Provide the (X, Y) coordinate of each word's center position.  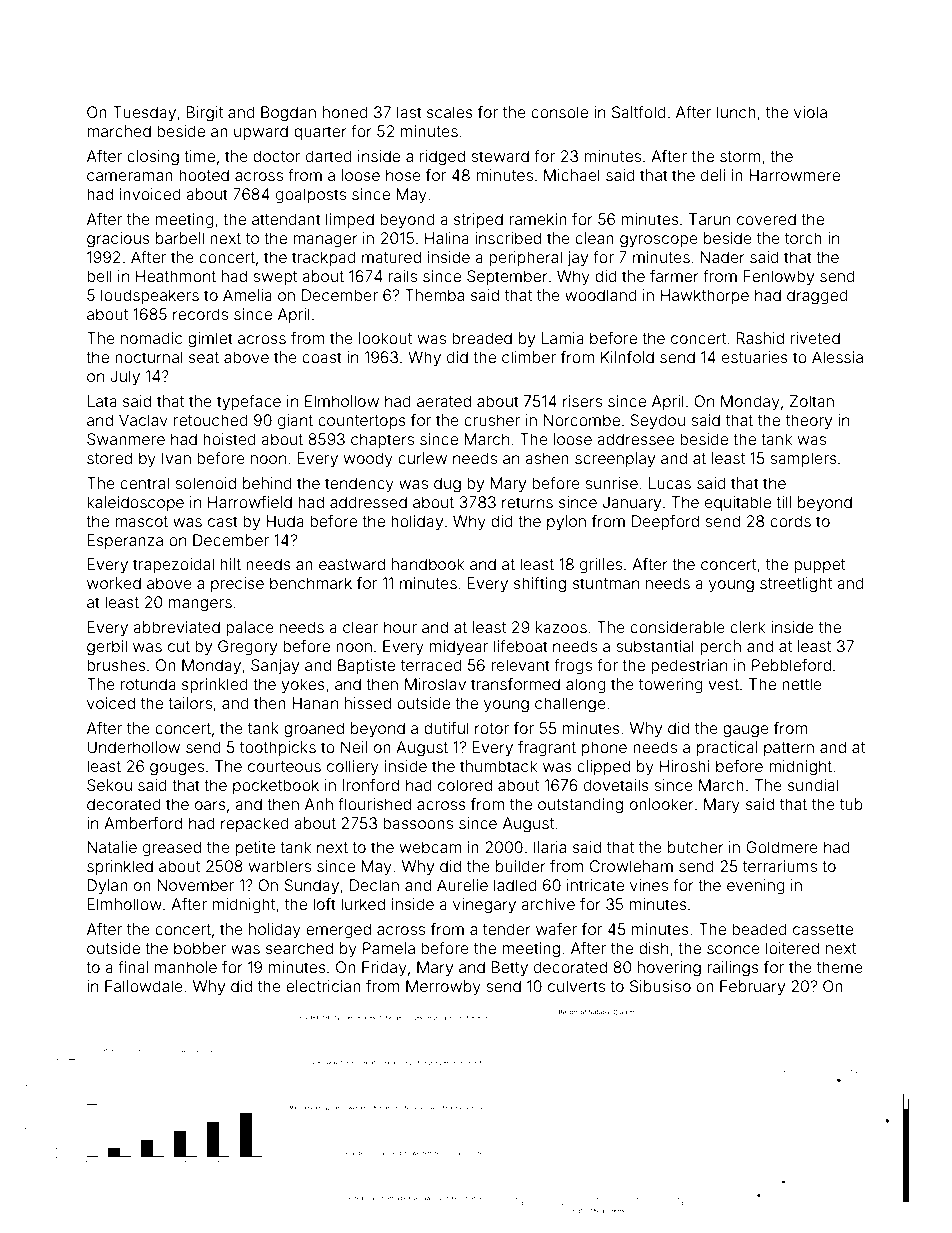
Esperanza (125, 541)
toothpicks (278, 748)
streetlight (796, 585)
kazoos (561, 627)
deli (713, 175)
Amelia (247, 295)
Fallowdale (144, 986)
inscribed (508, 238)
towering (671, 686)
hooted (204, 175)
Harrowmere (795, 175)
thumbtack (498, 766)
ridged (442, 158)
